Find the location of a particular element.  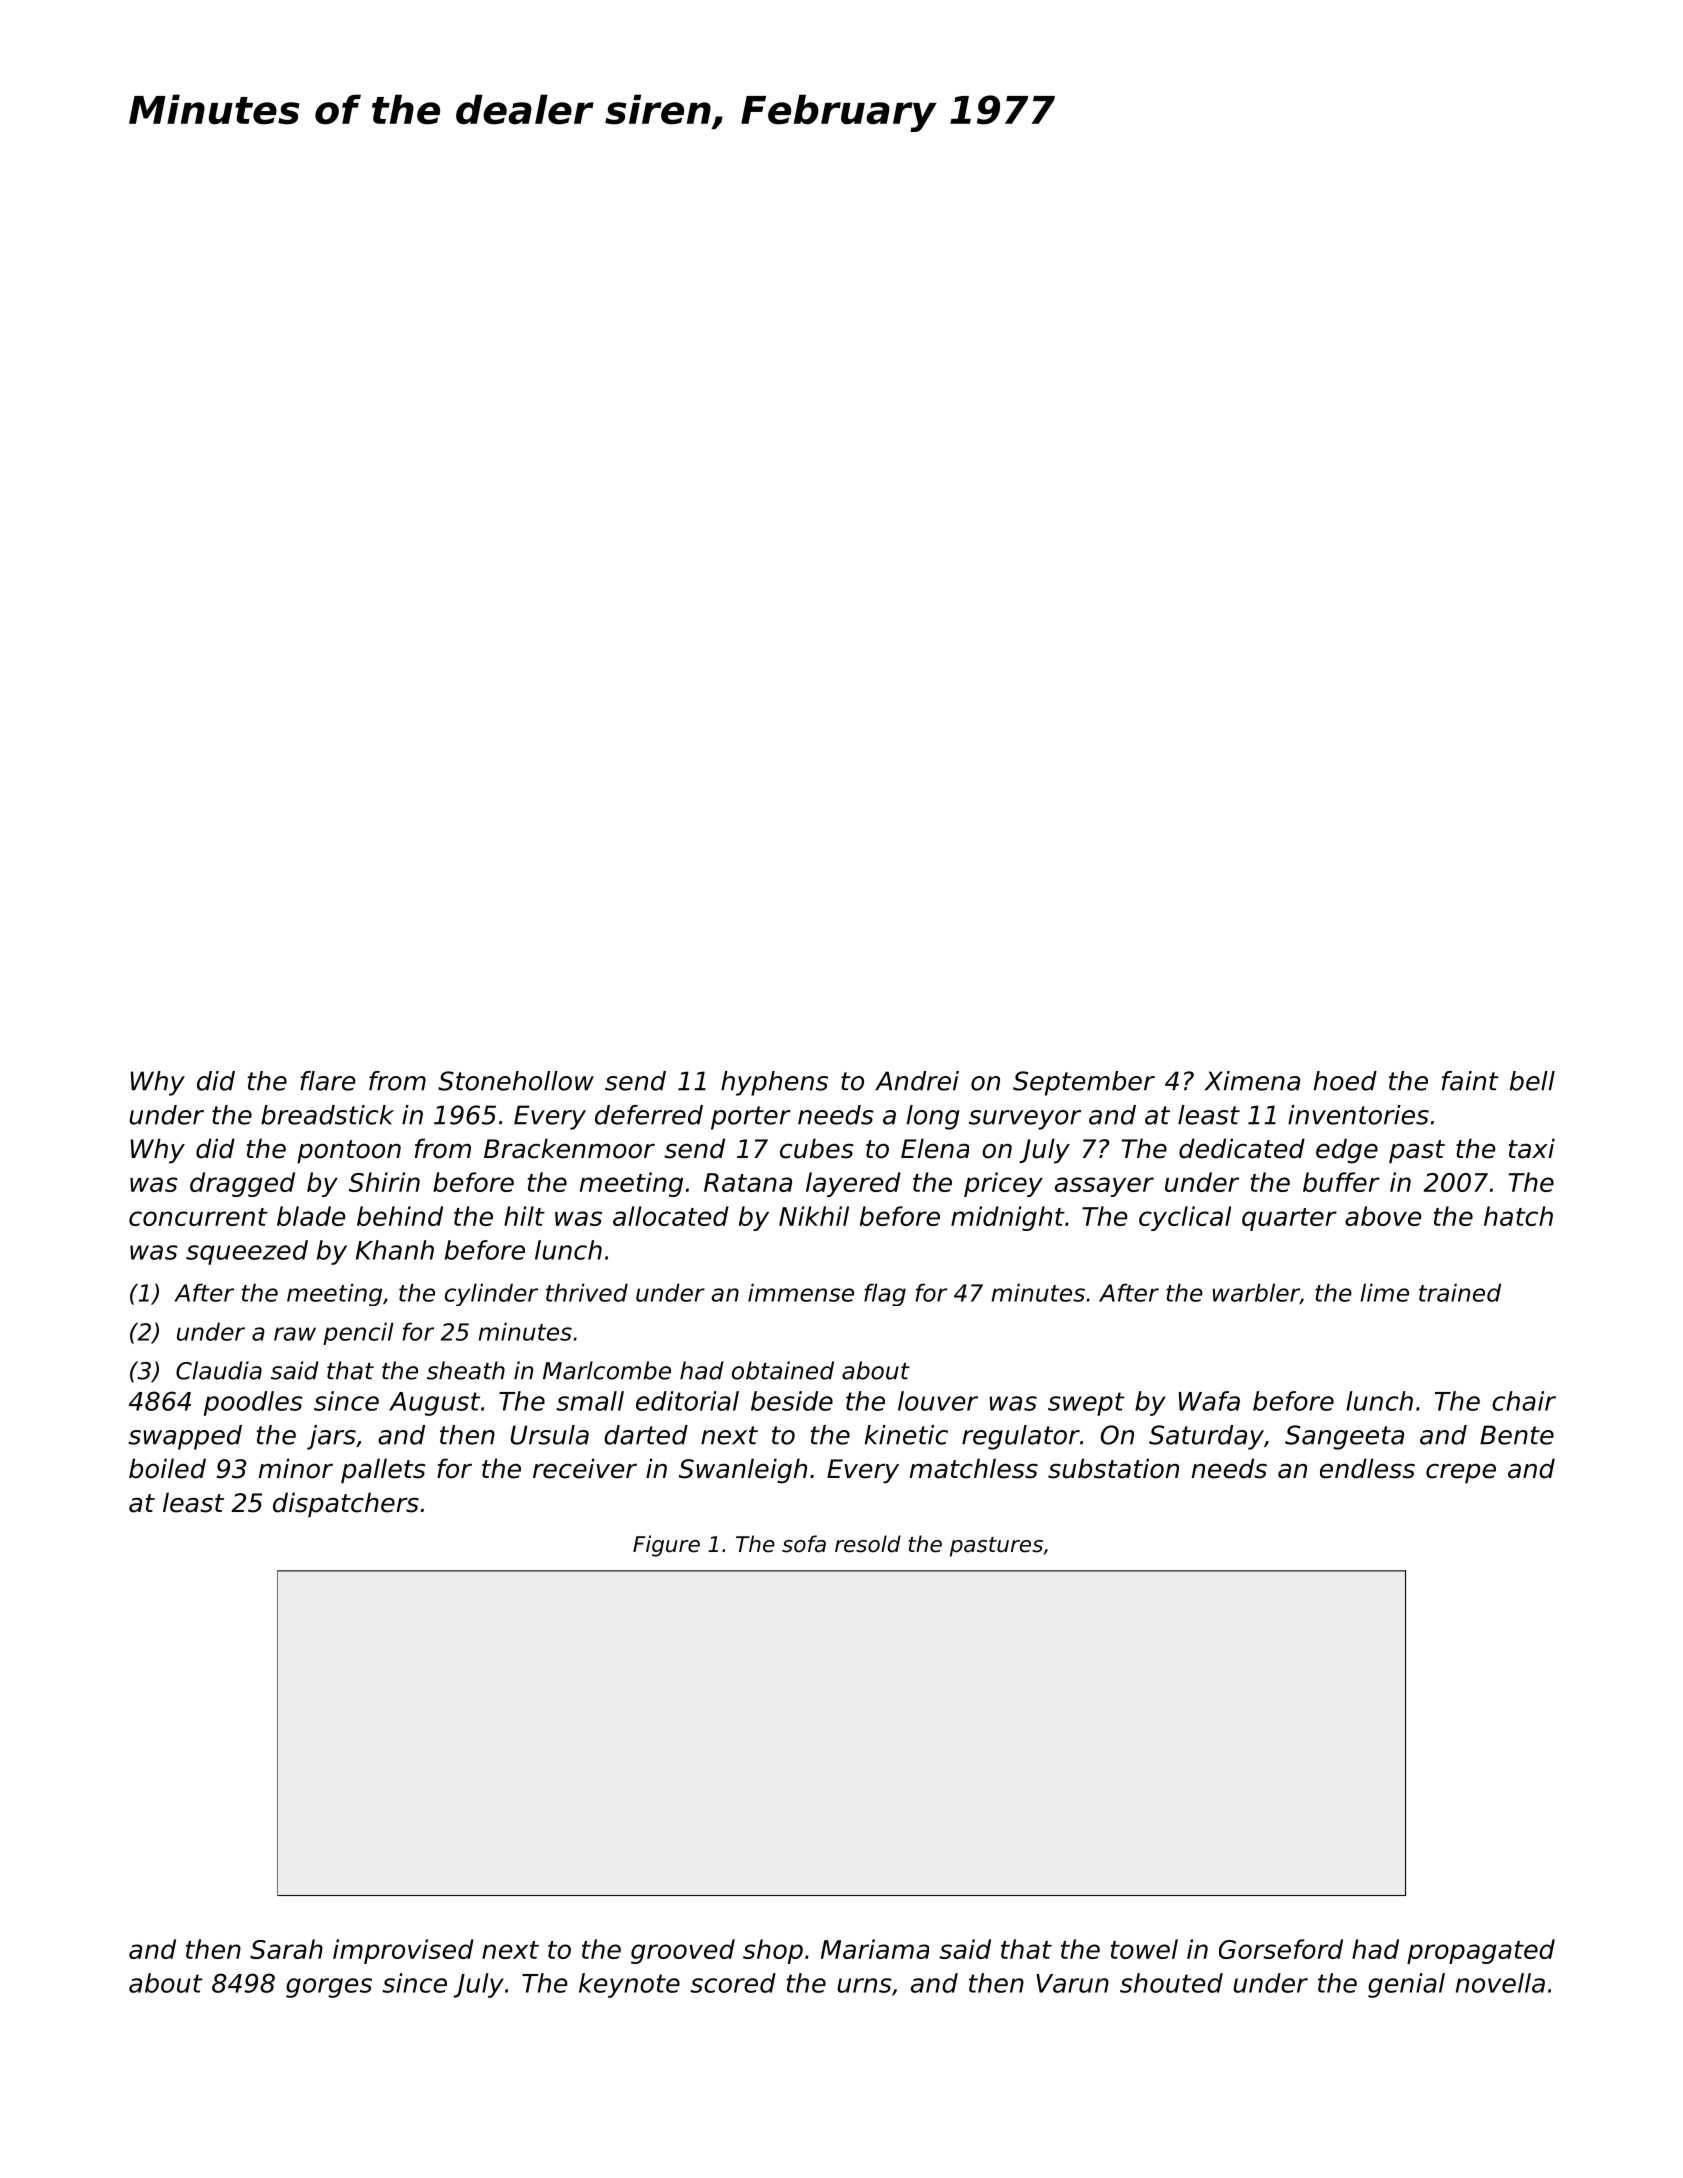

hoed is located at coordinates (1345, 1081).
